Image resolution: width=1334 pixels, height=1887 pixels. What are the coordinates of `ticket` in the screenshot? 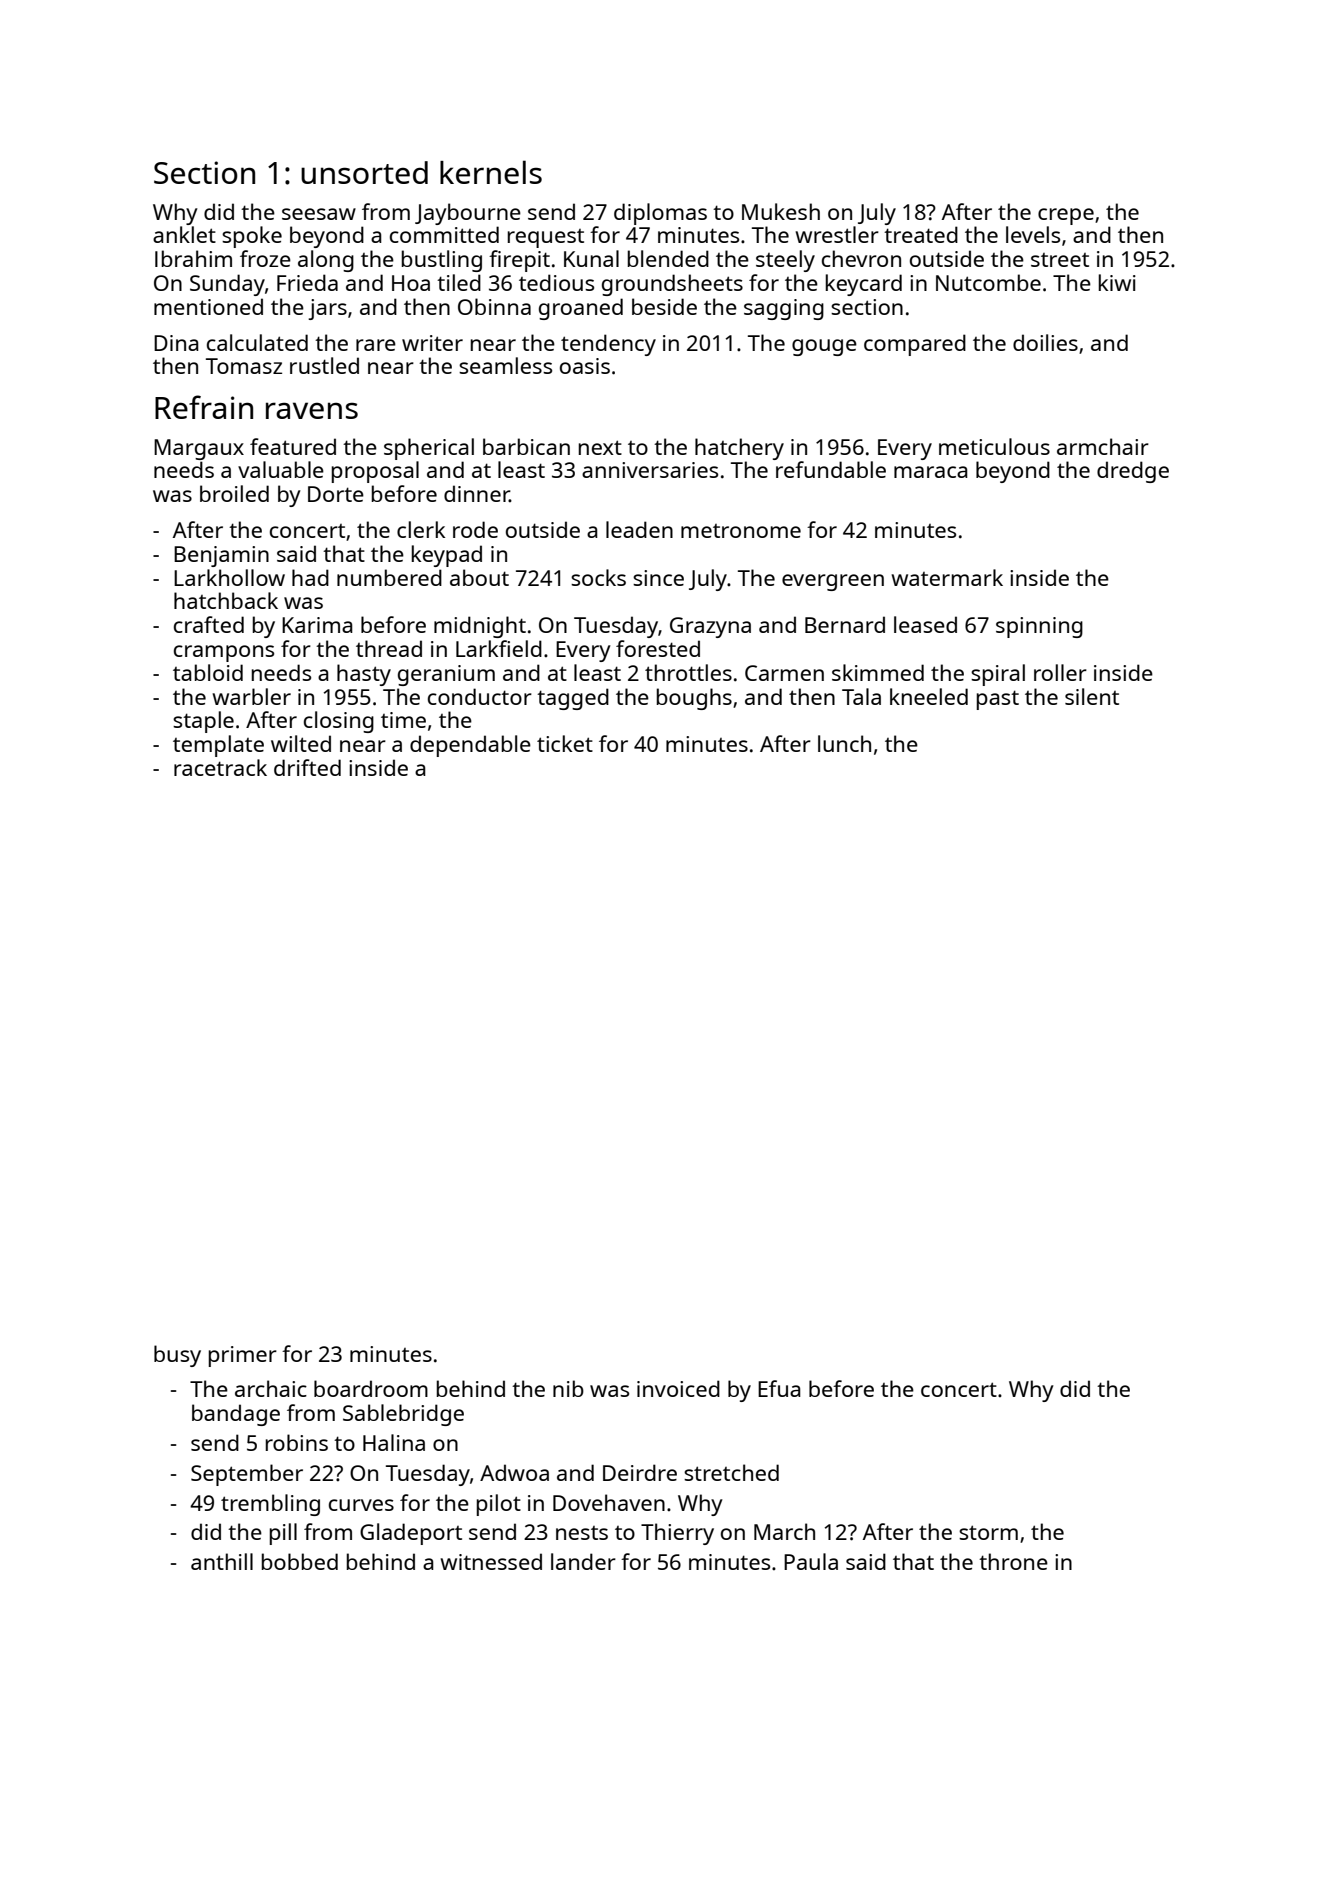 It's located at (565, 743).
